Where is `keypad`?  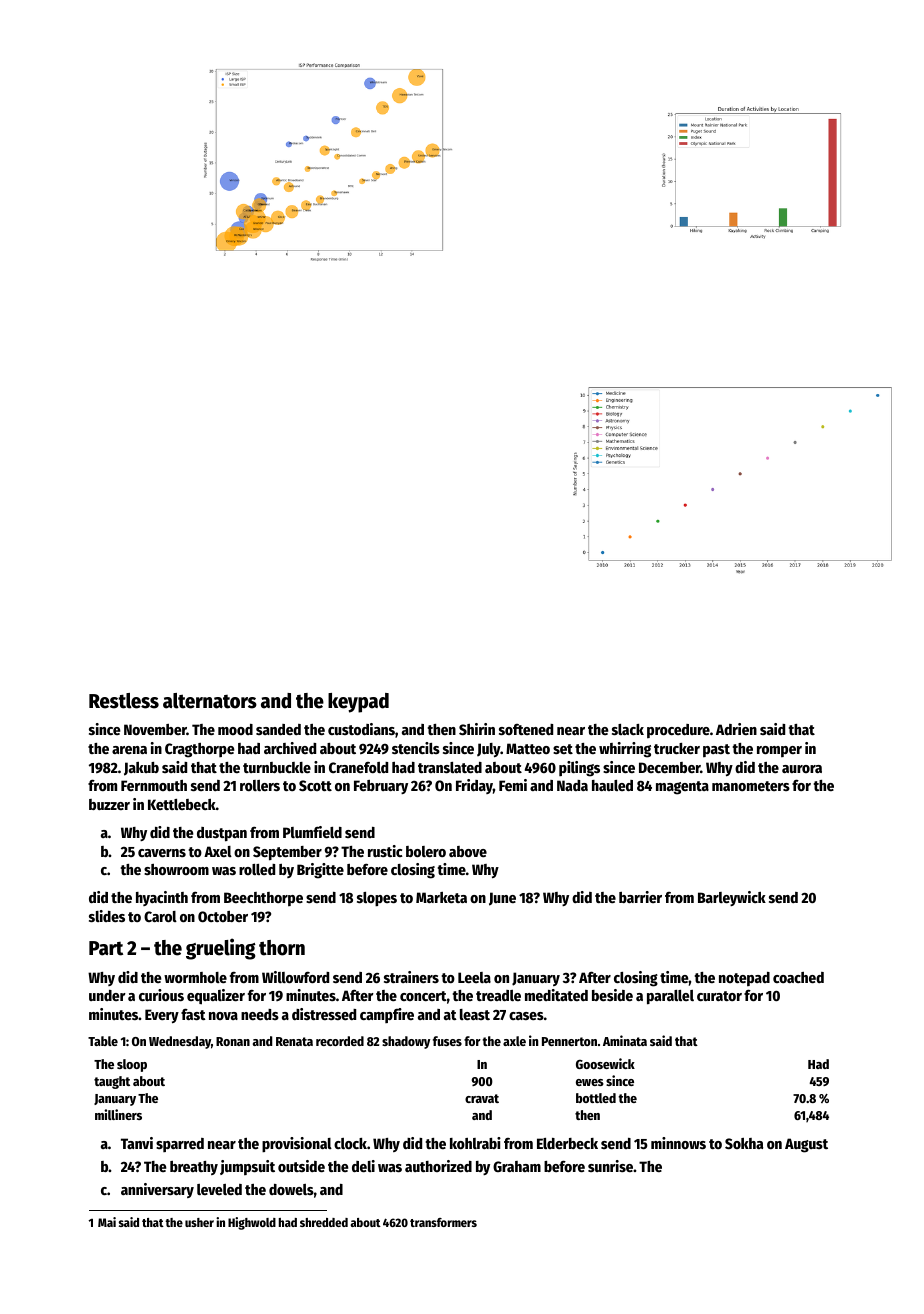
keypad is located at coordinates (358, 703).
